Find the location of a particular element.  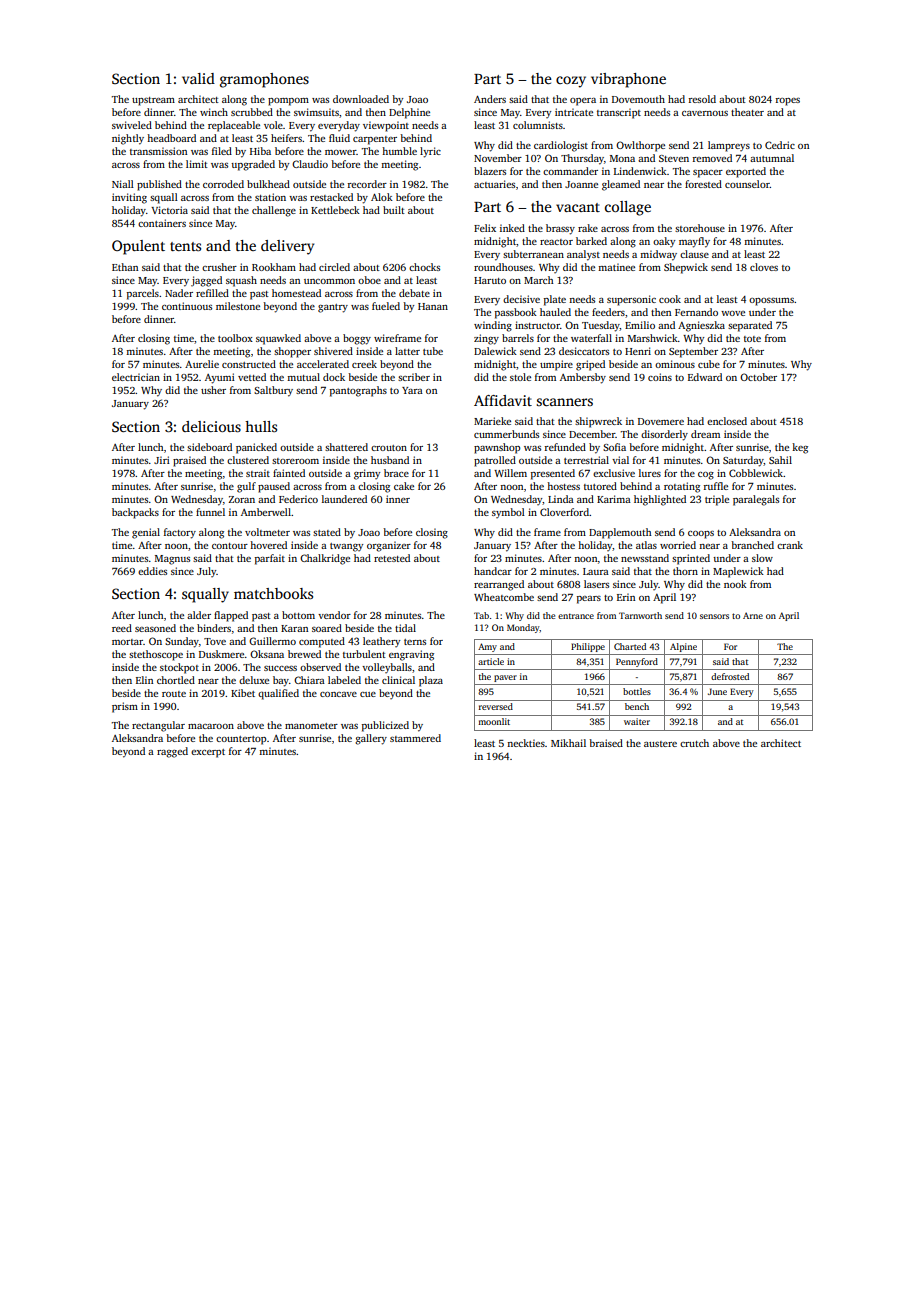

actuaries is located at coordinates (494, 184).
